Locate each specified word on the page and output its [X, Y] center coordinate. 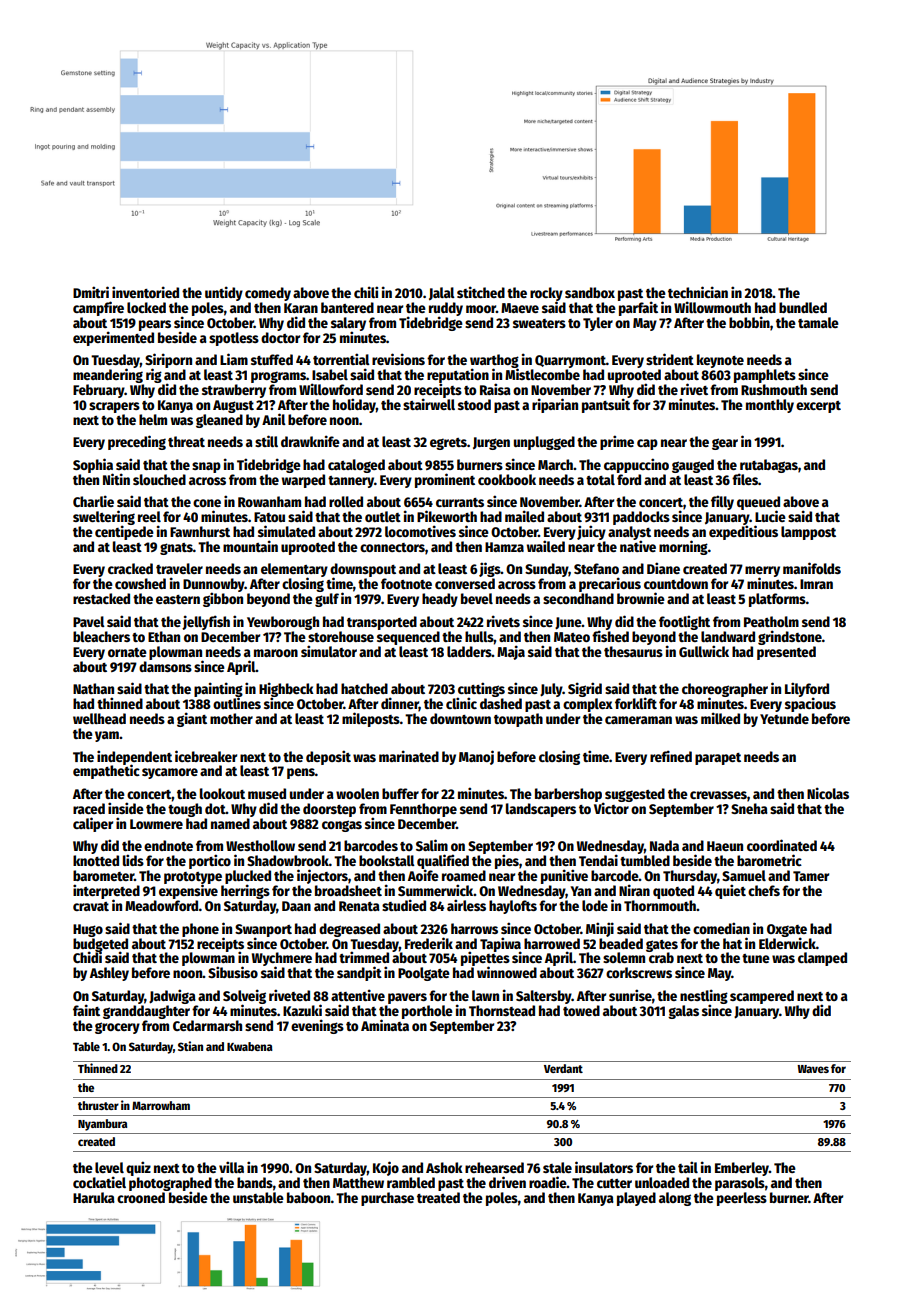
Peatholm [771, 621]
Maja [511, 652]
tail [688, 1167]
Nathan [93, 688]
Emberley [742, 1169]
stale [557, 1167]
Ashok [444, 1167]
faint [86, 1010]
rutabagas [769, 466]
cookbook [507, 479]
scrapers [114, 407]
